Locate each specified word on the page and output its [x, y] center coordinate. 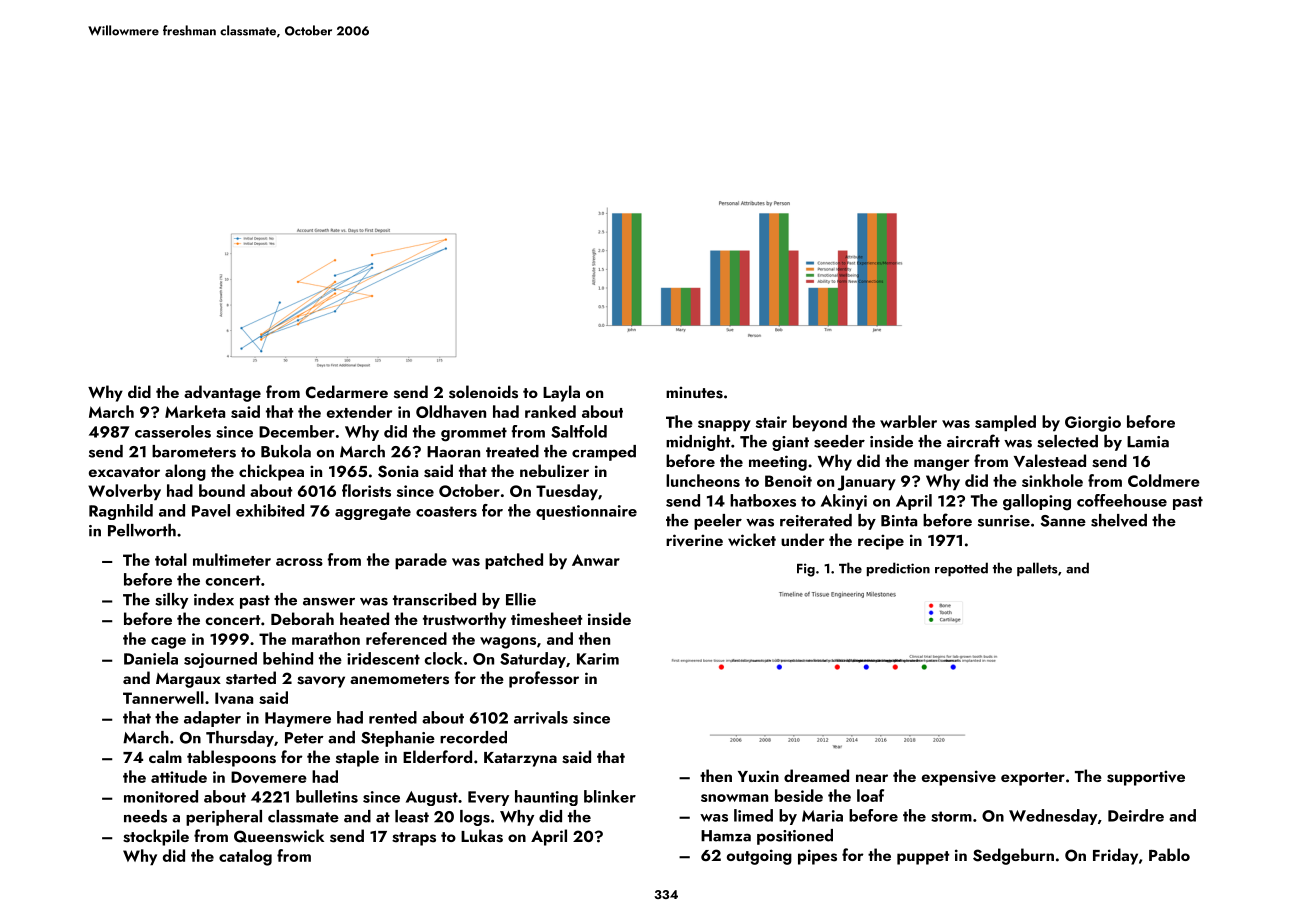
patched [514, 561]
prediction [898, 569]
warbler [908, 421]
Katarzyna [520, 759]
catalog [245, 857]
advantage [222, 393]
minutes [694, 392]
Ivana [234, 698]
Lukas [482, 836]
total [171, 559]
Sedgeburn [1013, 856]
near [872, 778]
